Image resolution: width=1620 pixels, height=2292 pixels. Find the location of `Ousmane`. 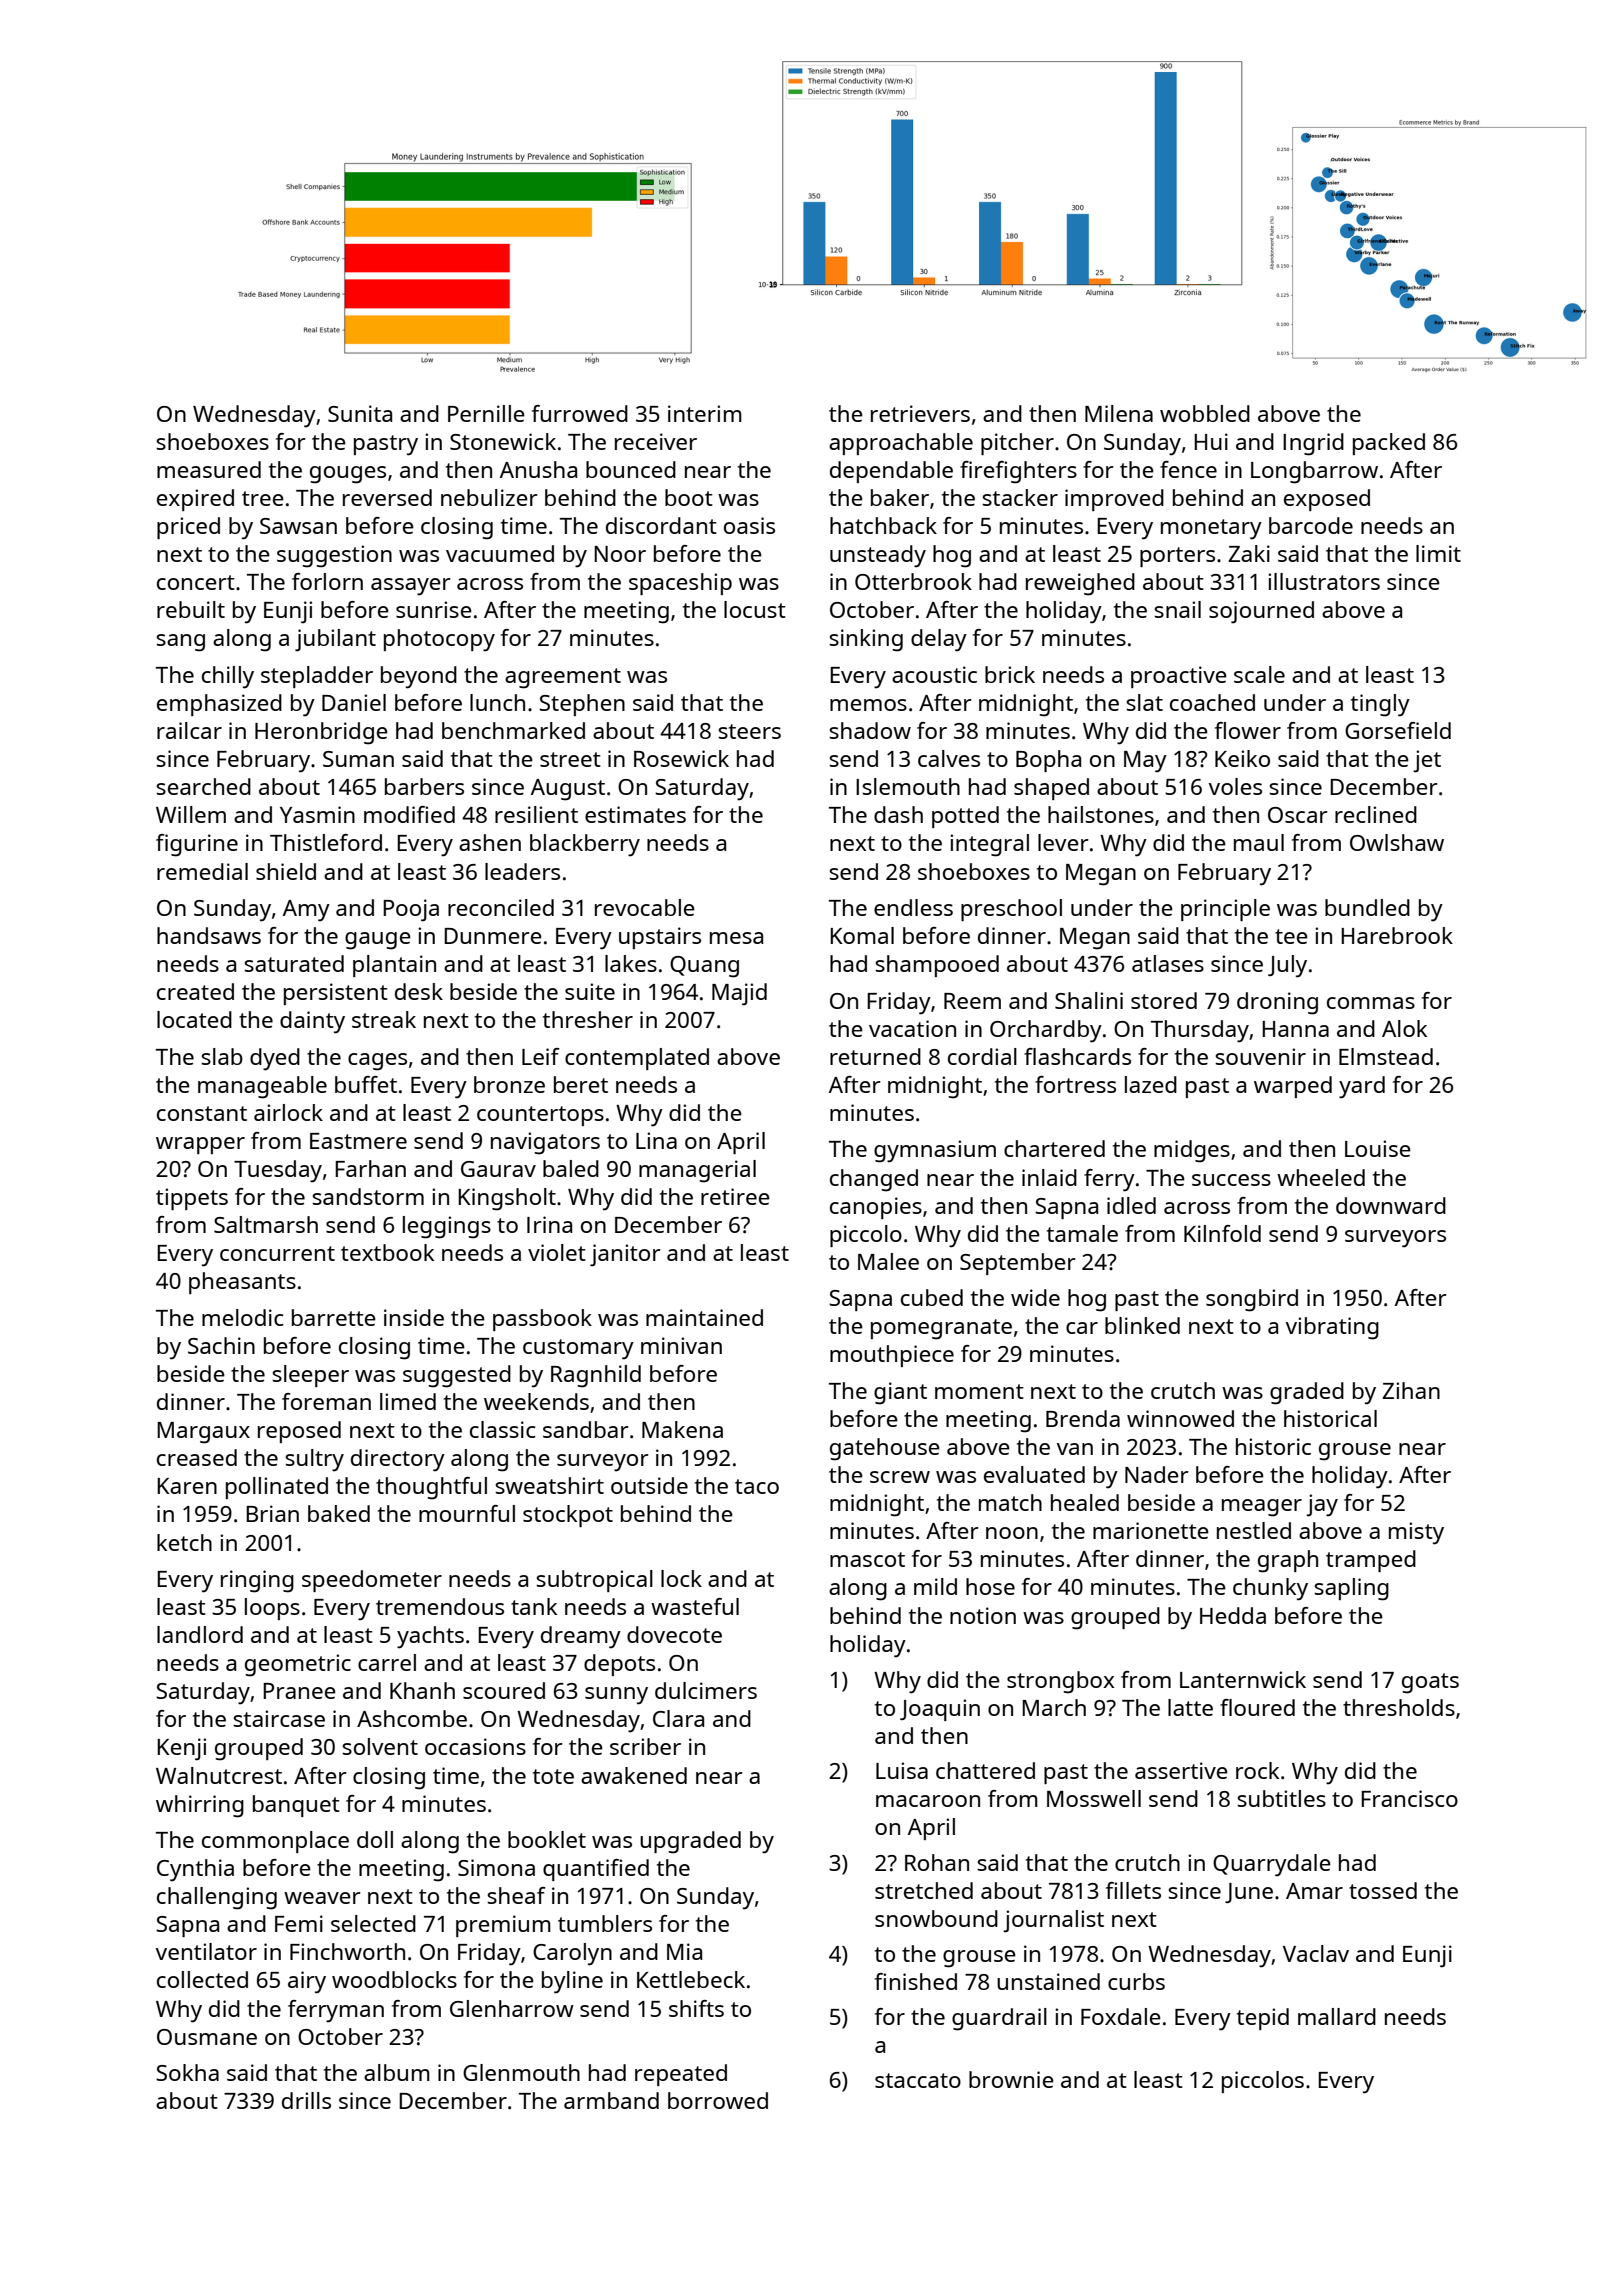

Ousmane is located at coordinates (207, 2037).
